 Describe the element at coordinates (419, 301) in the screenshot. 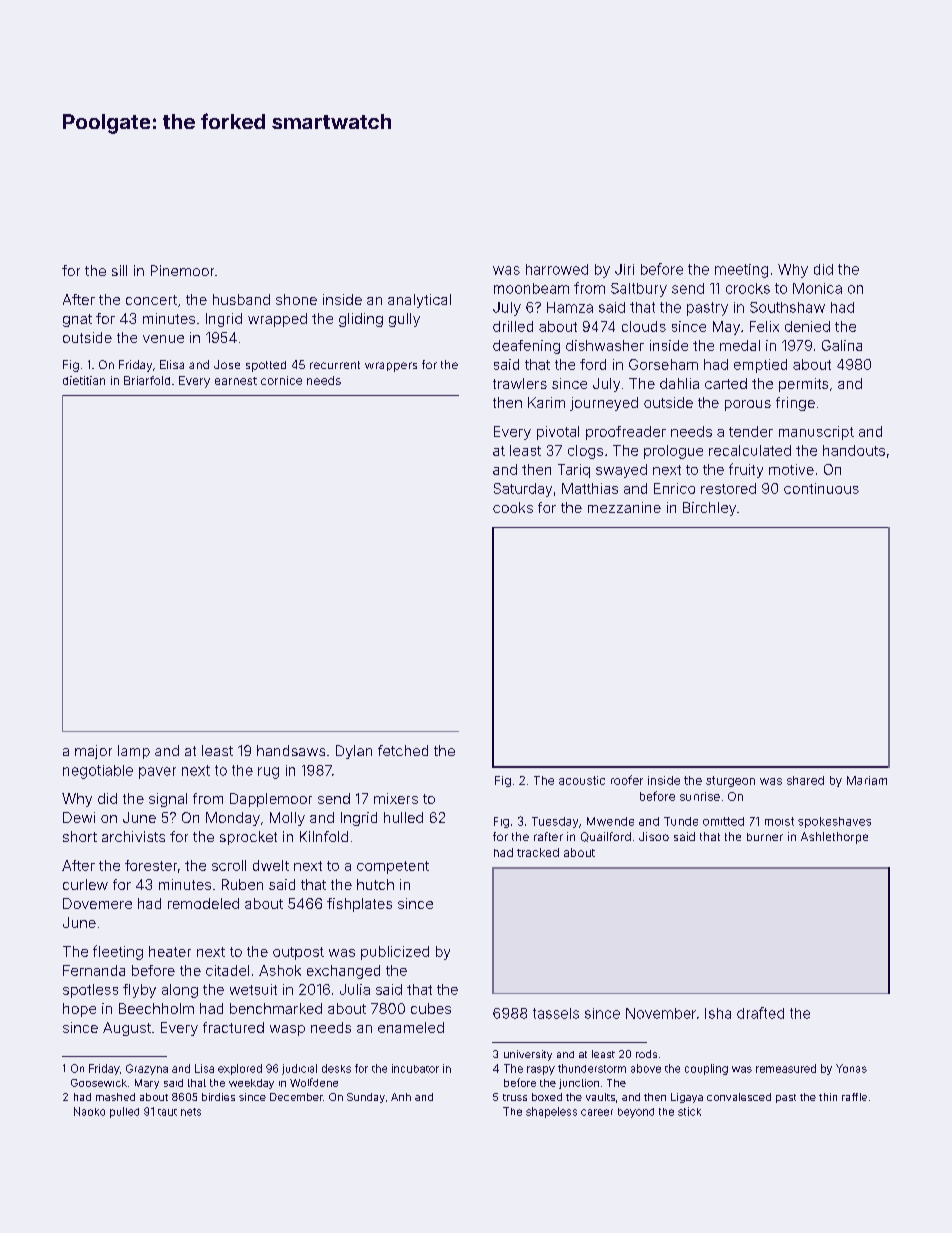

I see `analytical` at that location.
